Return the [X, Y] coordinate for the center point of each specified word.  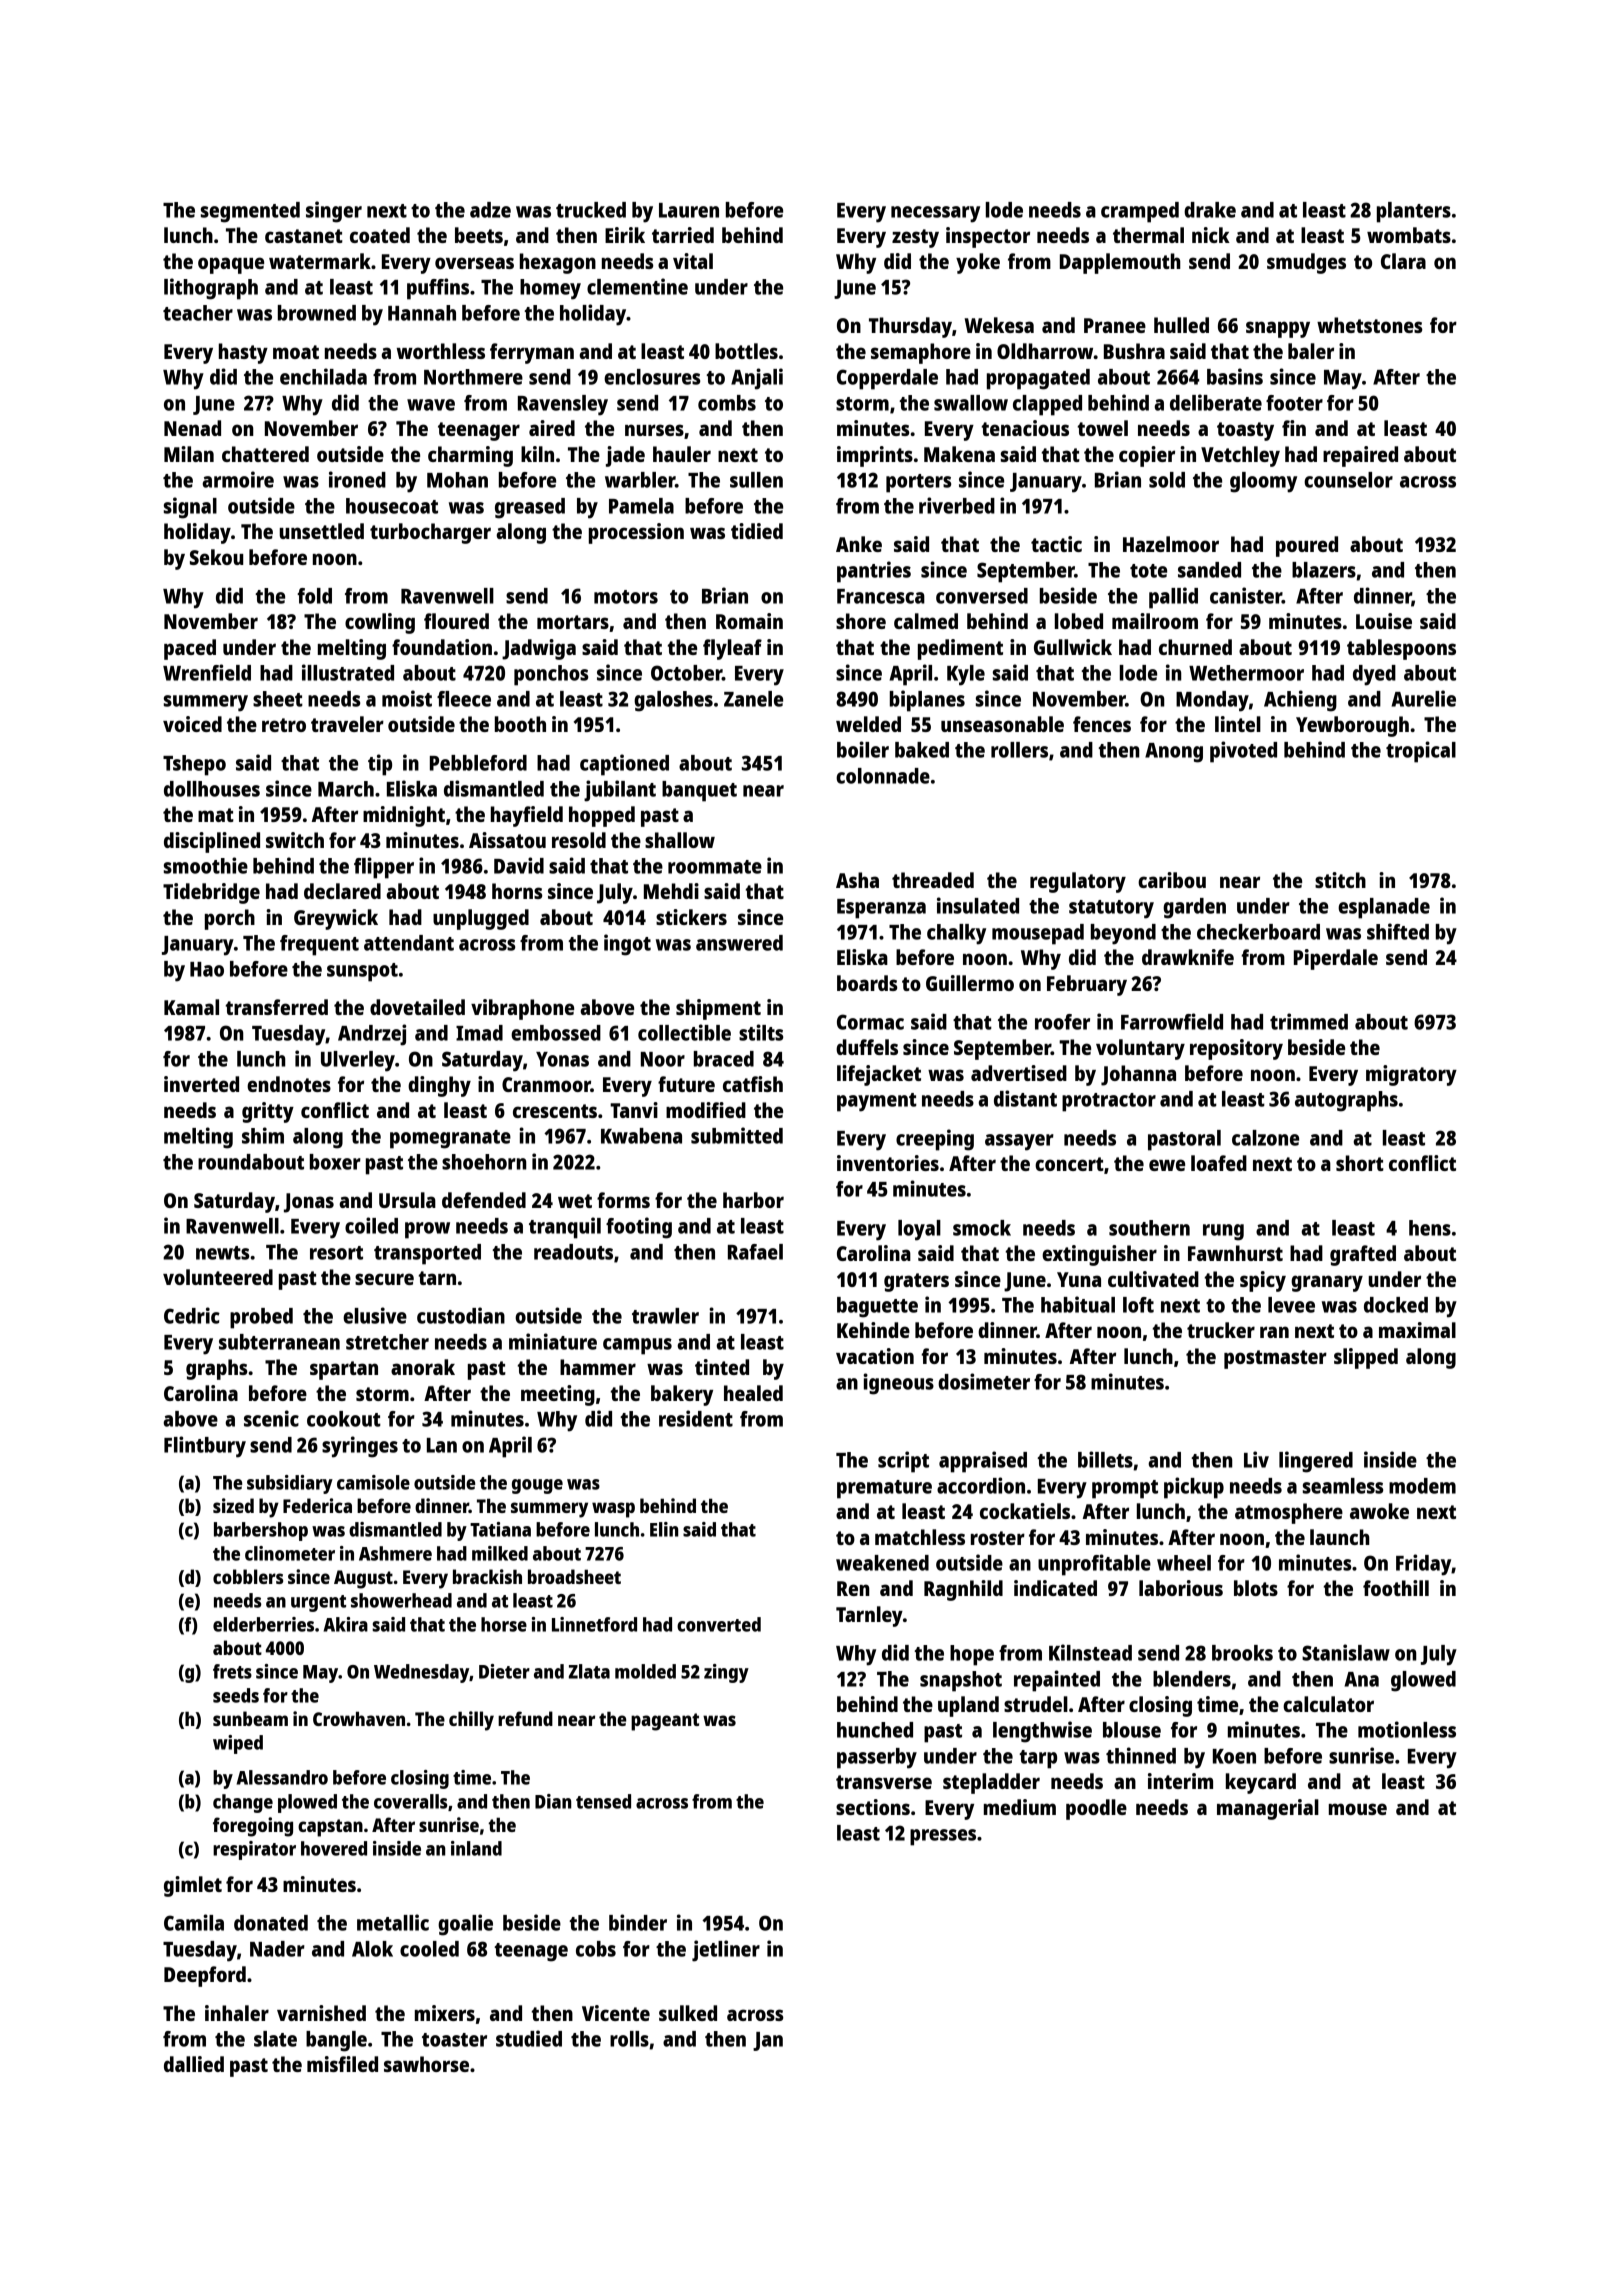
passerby [877, 1758]
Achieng [1300, 701]
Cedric [192, 1315]
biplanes [927, 701]
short [1360, 1163]
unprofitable [1094, 1565]
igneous [898, 1384]
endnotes [289, 1084]
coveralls [411, 1801]
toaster [454, 2040]
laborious [1181, 1588]
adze [490, 210]
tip [380, 765]
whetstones [1370, 325]
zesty [915, 238]
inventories [888, 1163]
